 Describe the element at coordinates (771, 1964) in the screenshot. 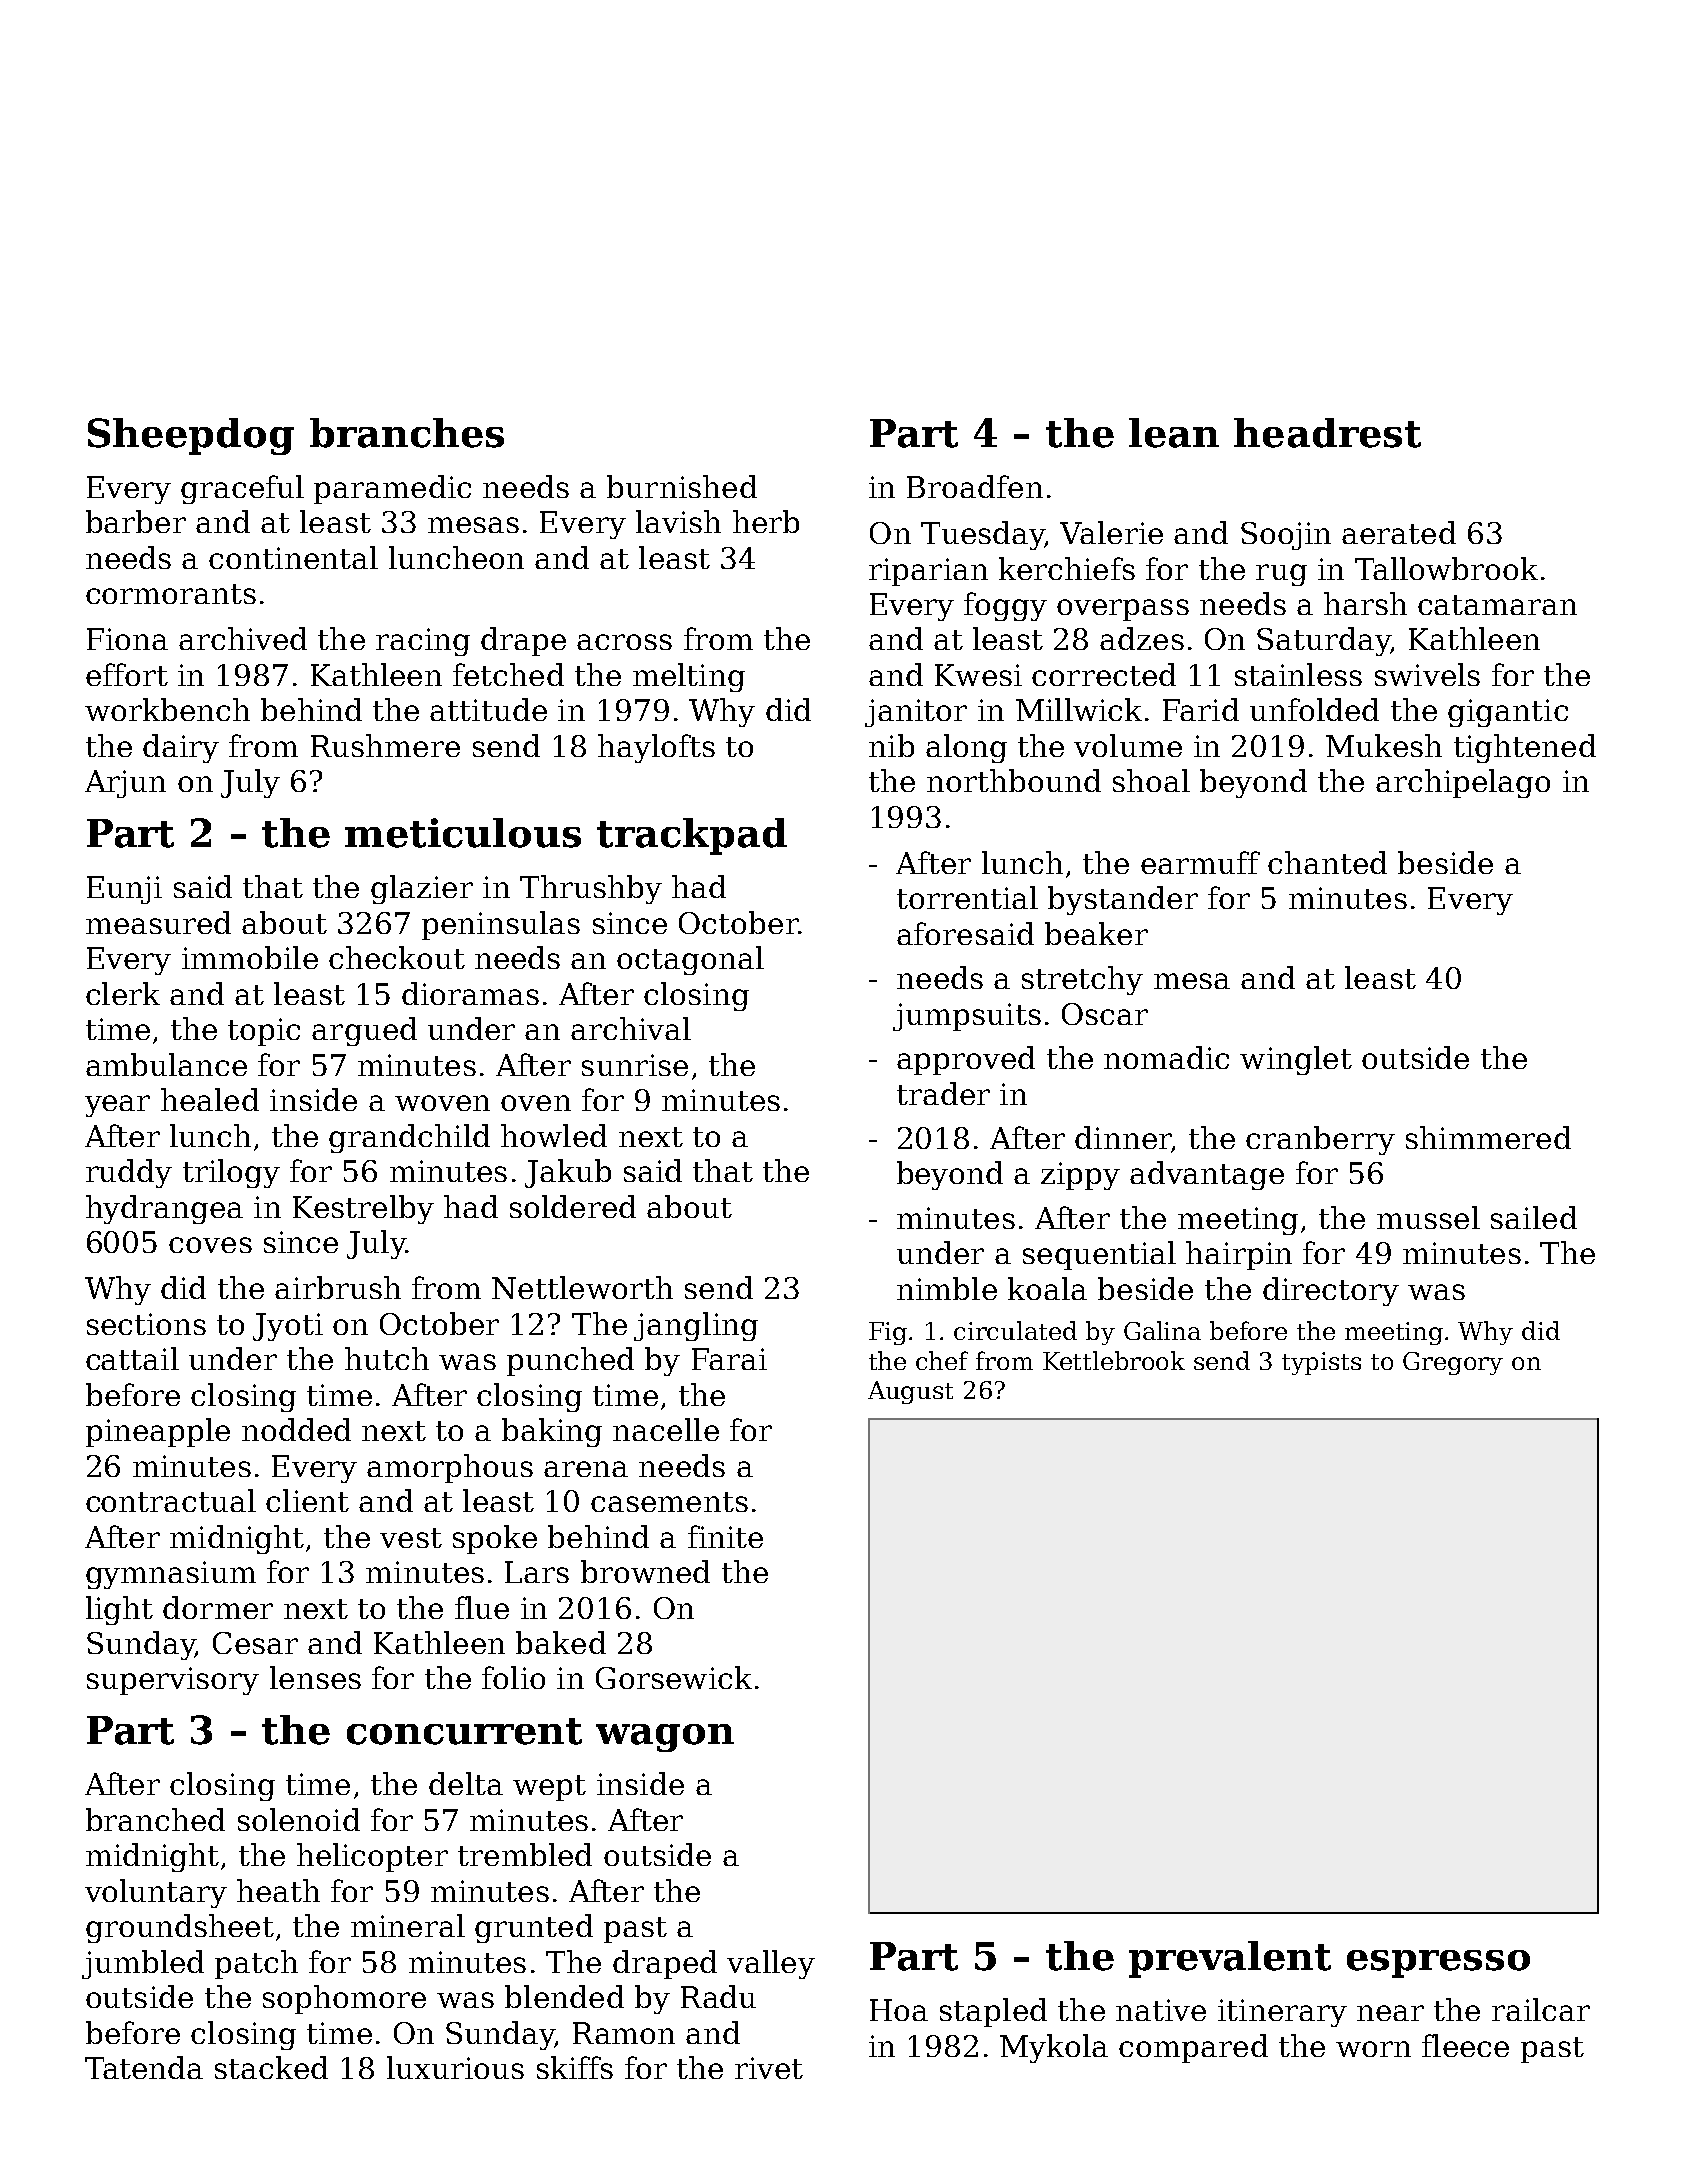

I see `valley` at that location.
